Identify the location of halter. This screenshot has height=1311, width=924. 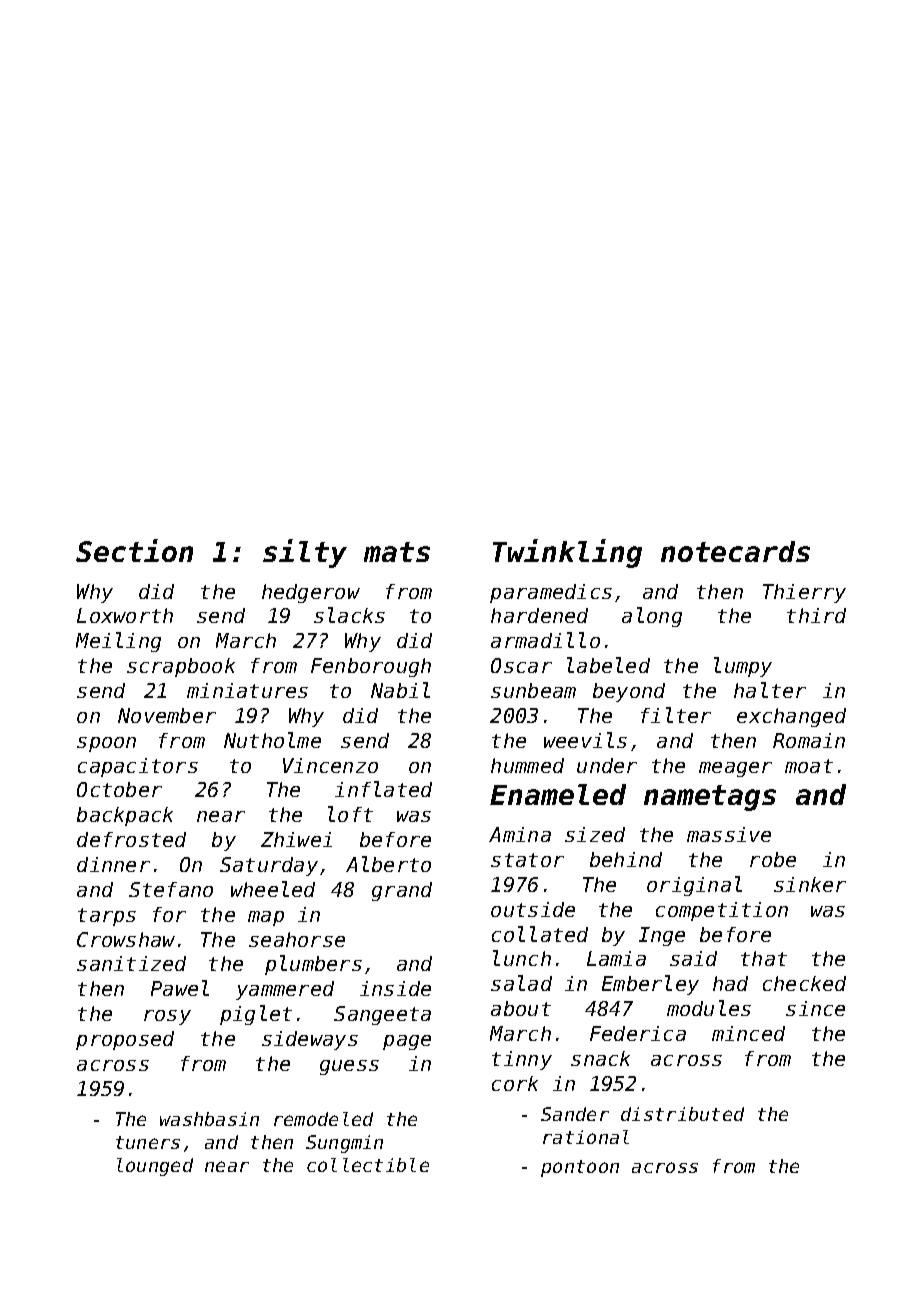
(770, 690).
